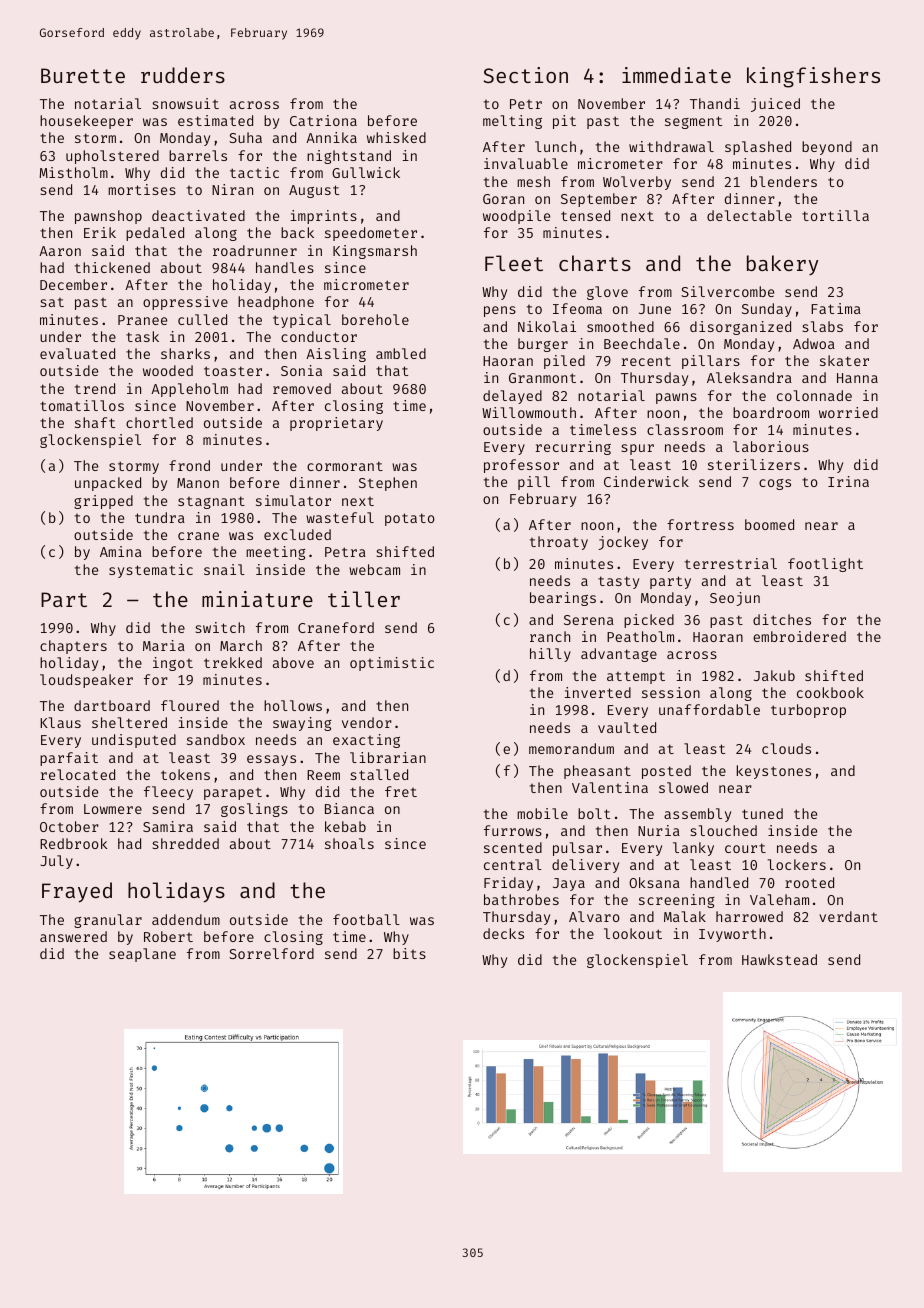 The image size is (924, 1308). What do you see at coordinates (697, 815) in the screenshot?
I see `assembly` at bounding box center [697, 815].
